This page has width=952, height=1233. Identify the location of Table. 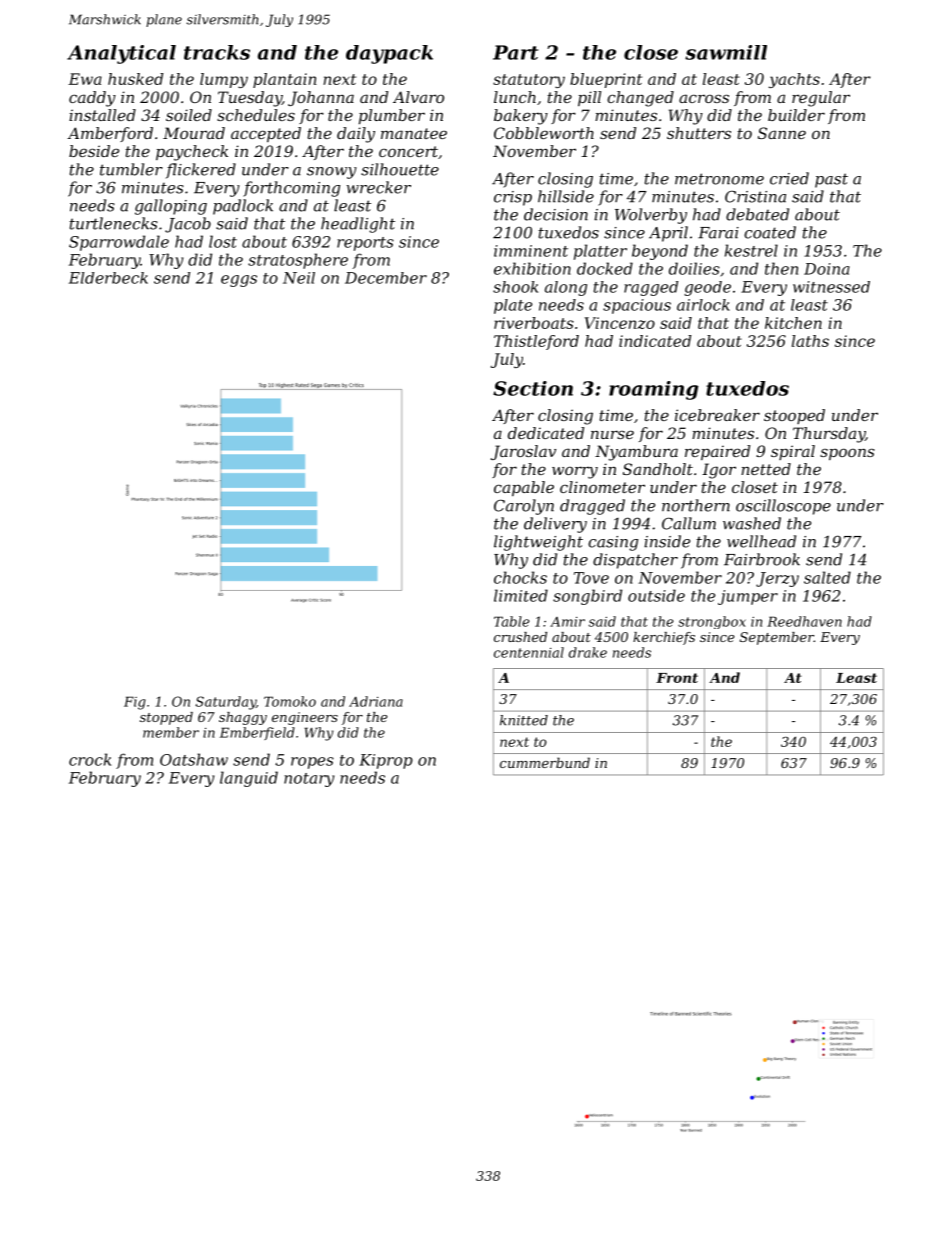
(512, 621).
